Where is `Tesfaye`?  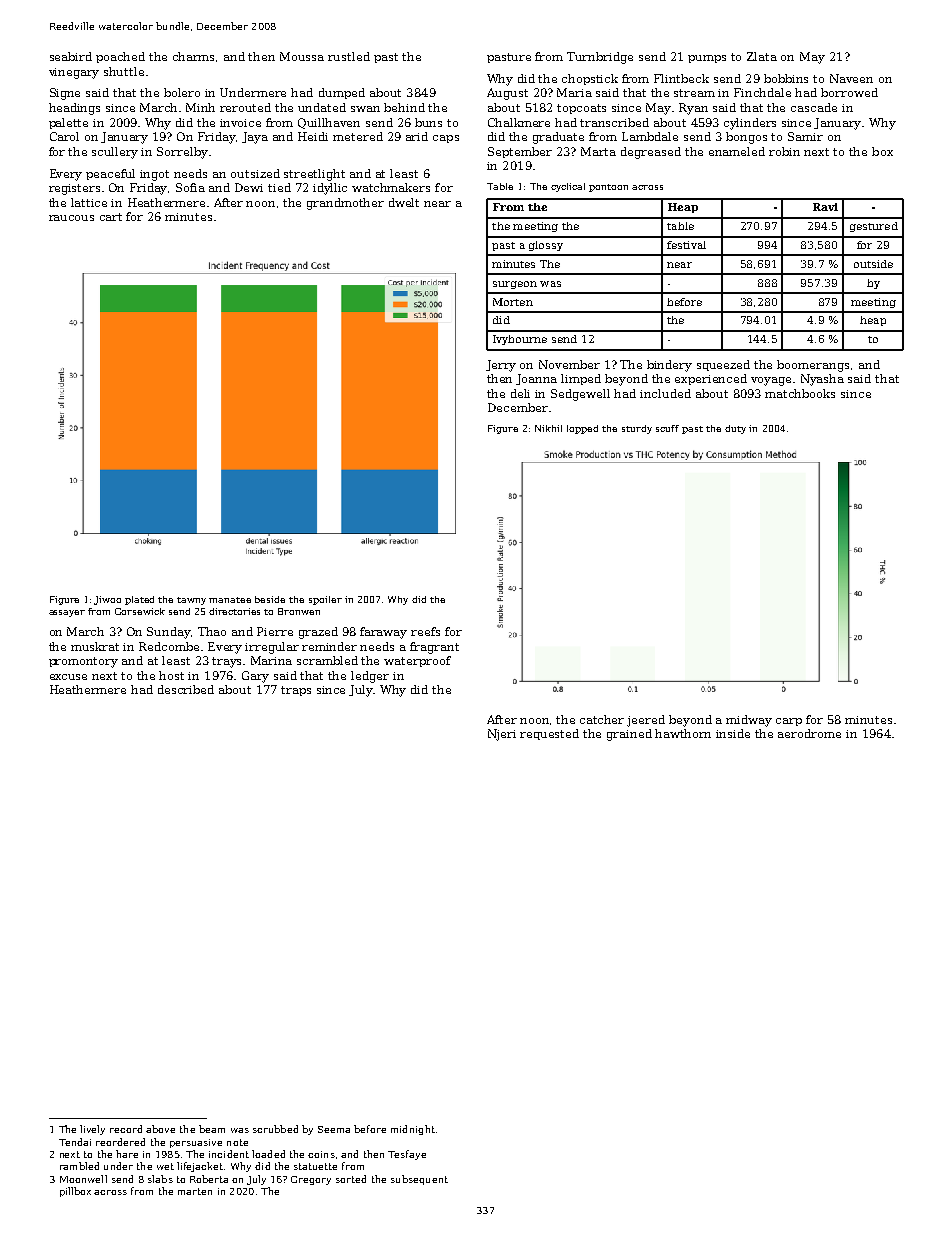 Tesfaye is located at coordinates (407, 1155).
